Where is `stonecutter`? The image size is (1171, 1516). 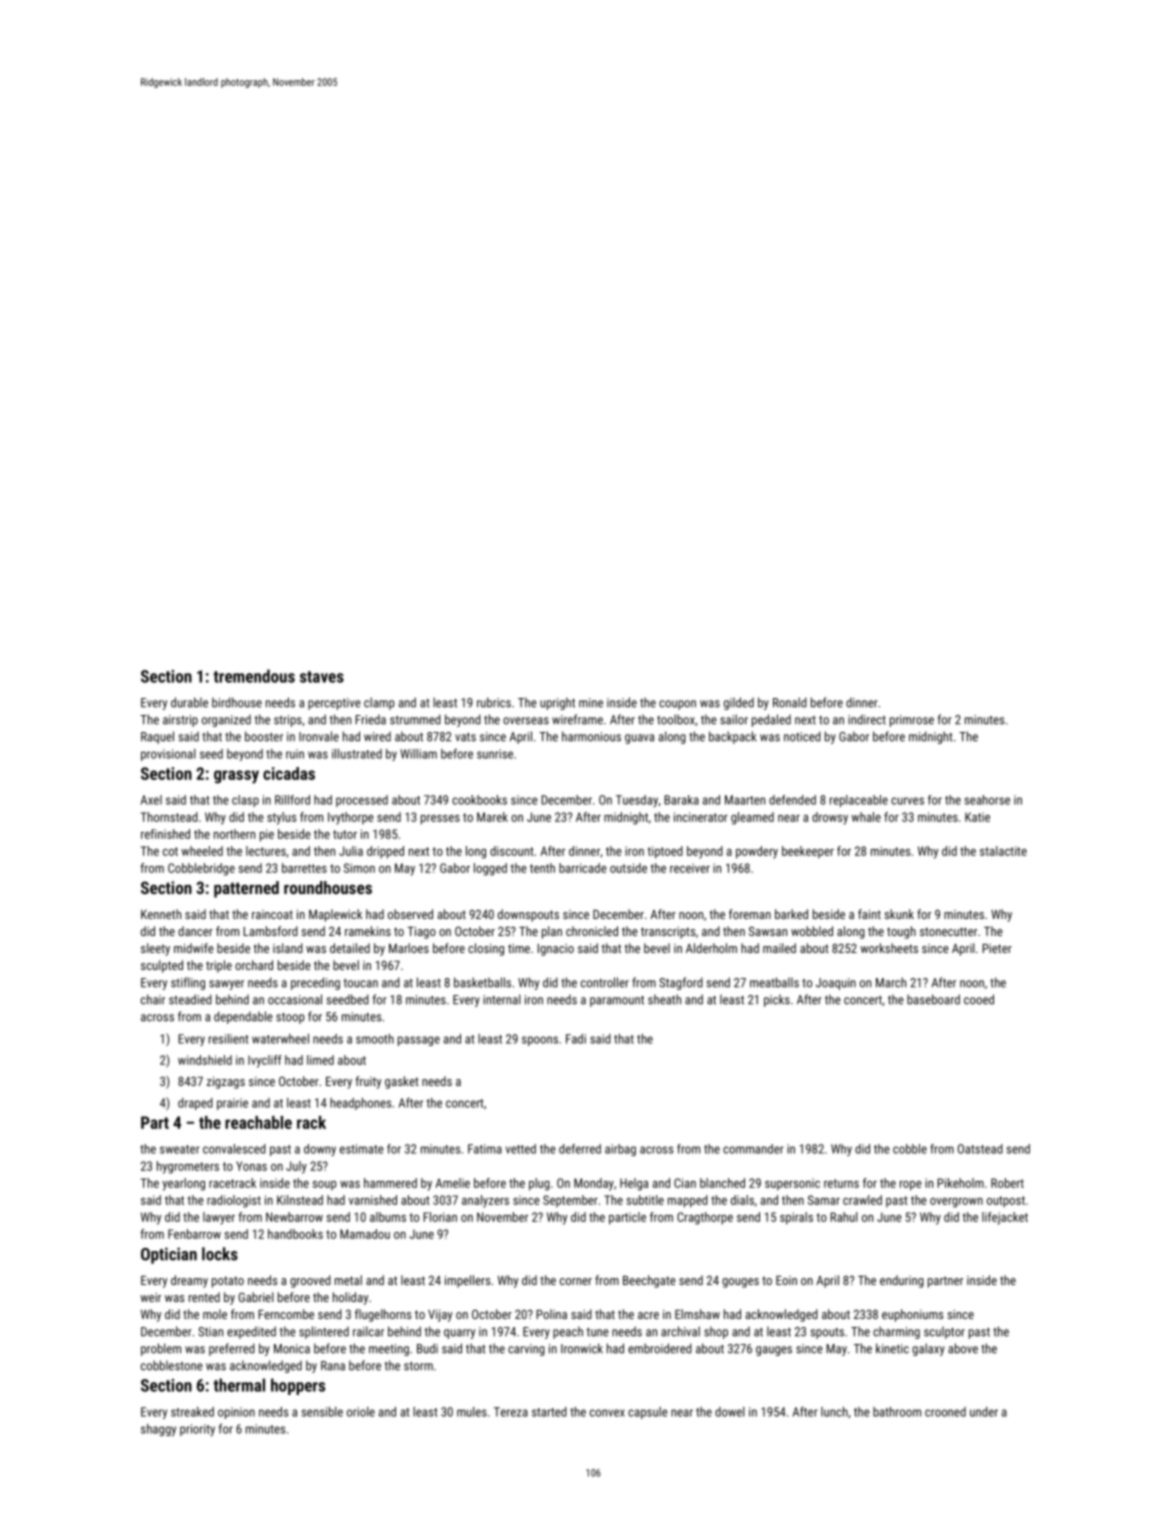 stonecutter is located at coordinates (948, 931).
